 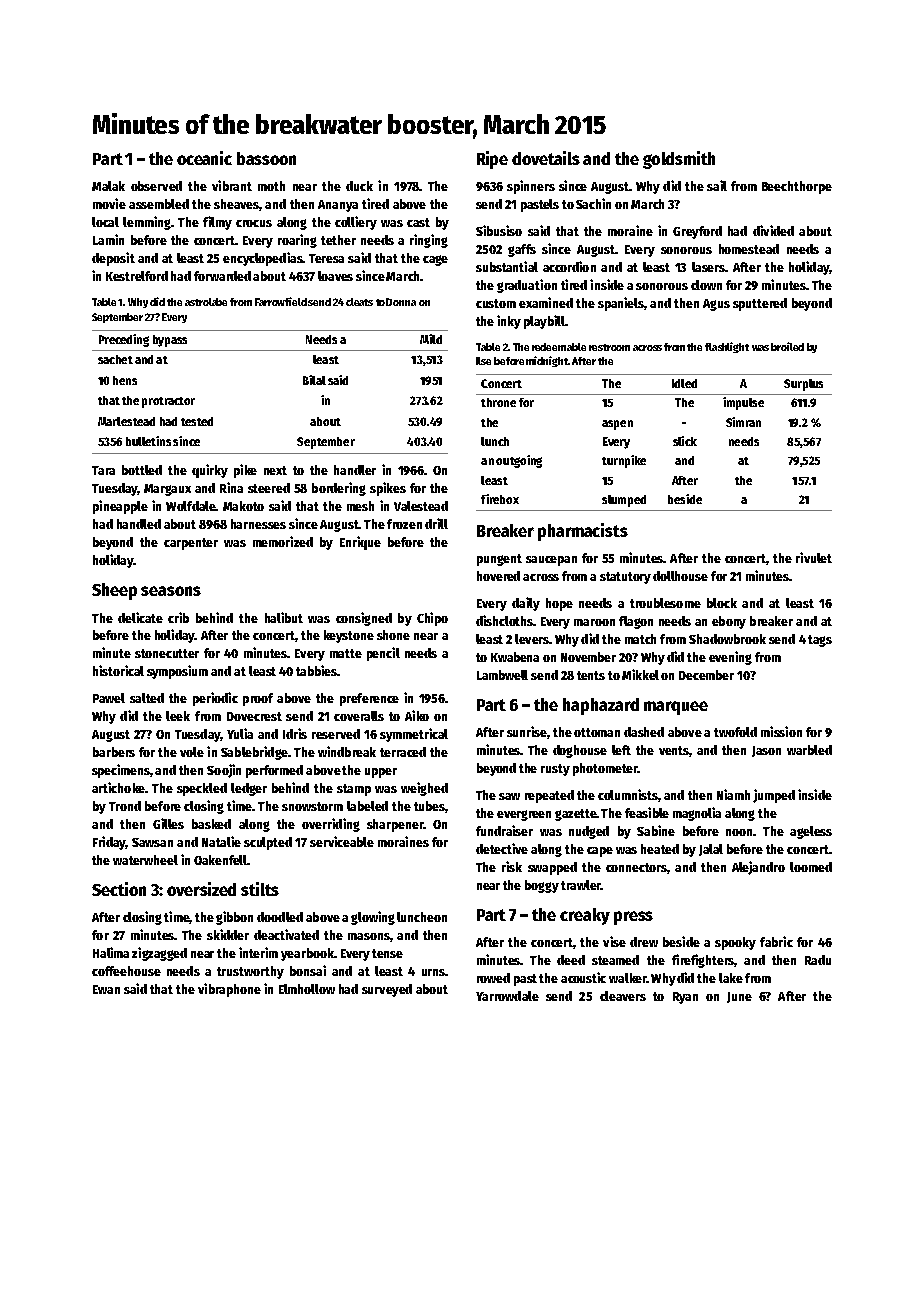 What do you see at coordinates (684, 383) in the screenshot?
I see `Idled` at bounding box center [684, 383].
